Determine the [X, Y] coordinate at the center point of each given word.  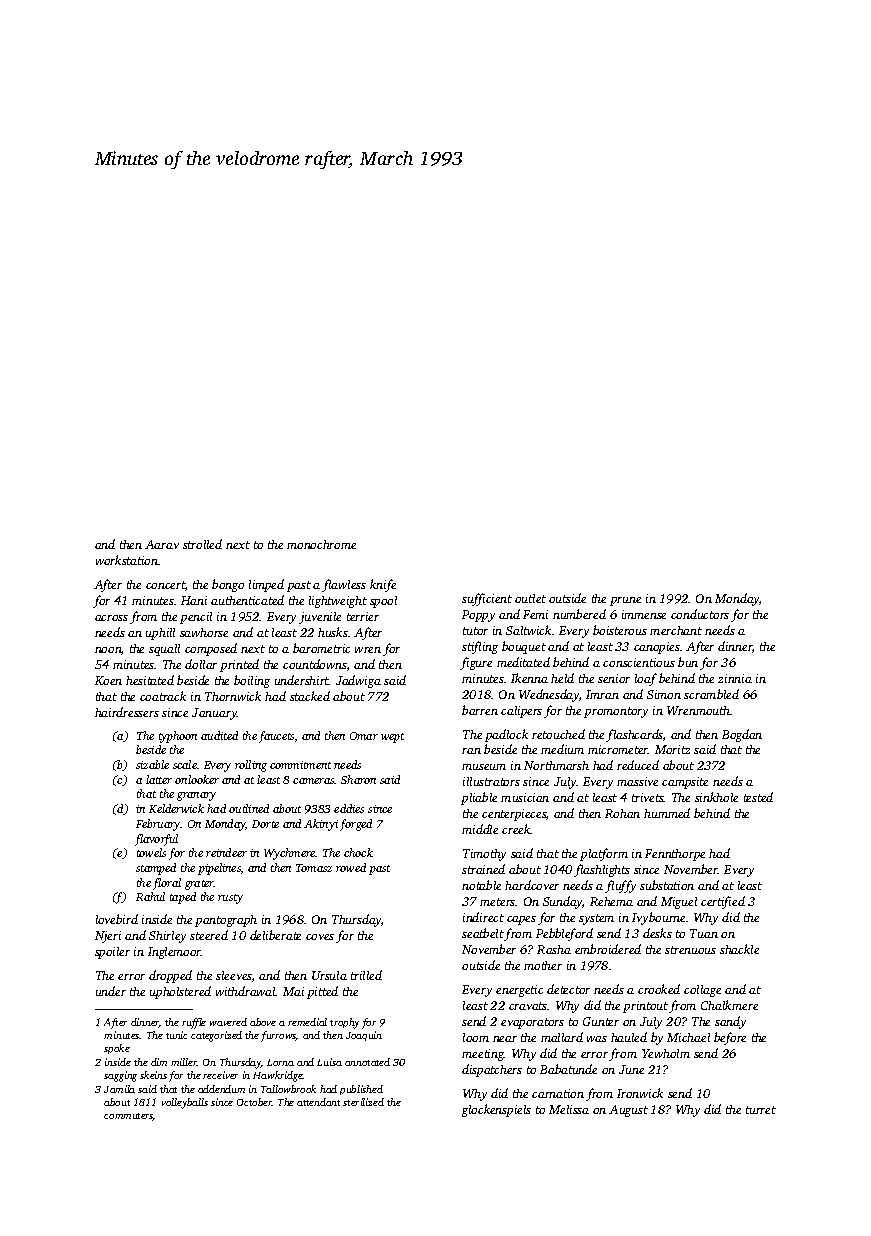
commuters [128, 1117]
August [628, 1111]
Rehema [611, 901]
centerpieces [514, 815]
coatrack [163, 696]
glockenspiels [496, 1110]
